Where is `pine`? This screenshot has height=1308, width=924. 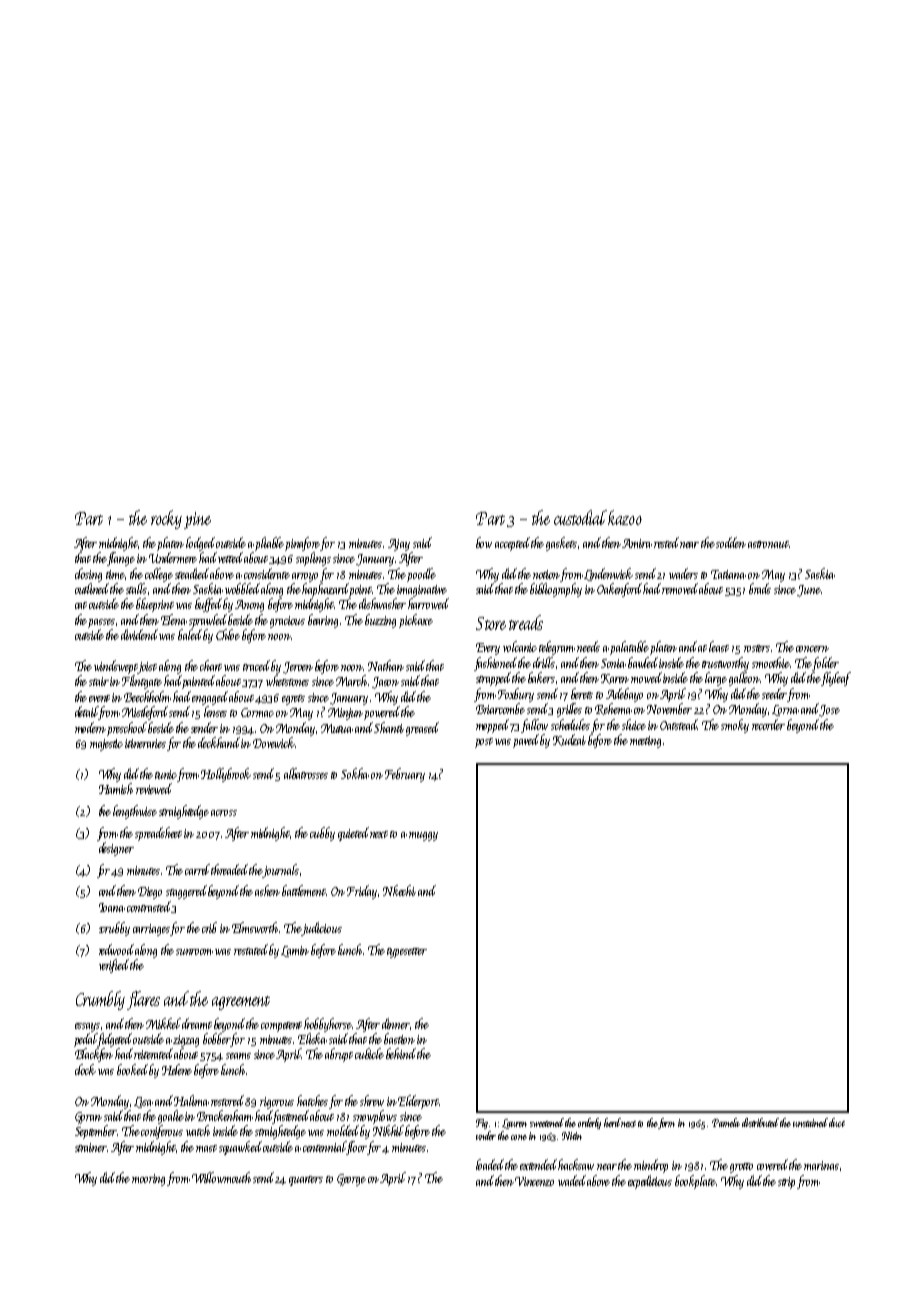 pine is located at coordinates (197, 520).
